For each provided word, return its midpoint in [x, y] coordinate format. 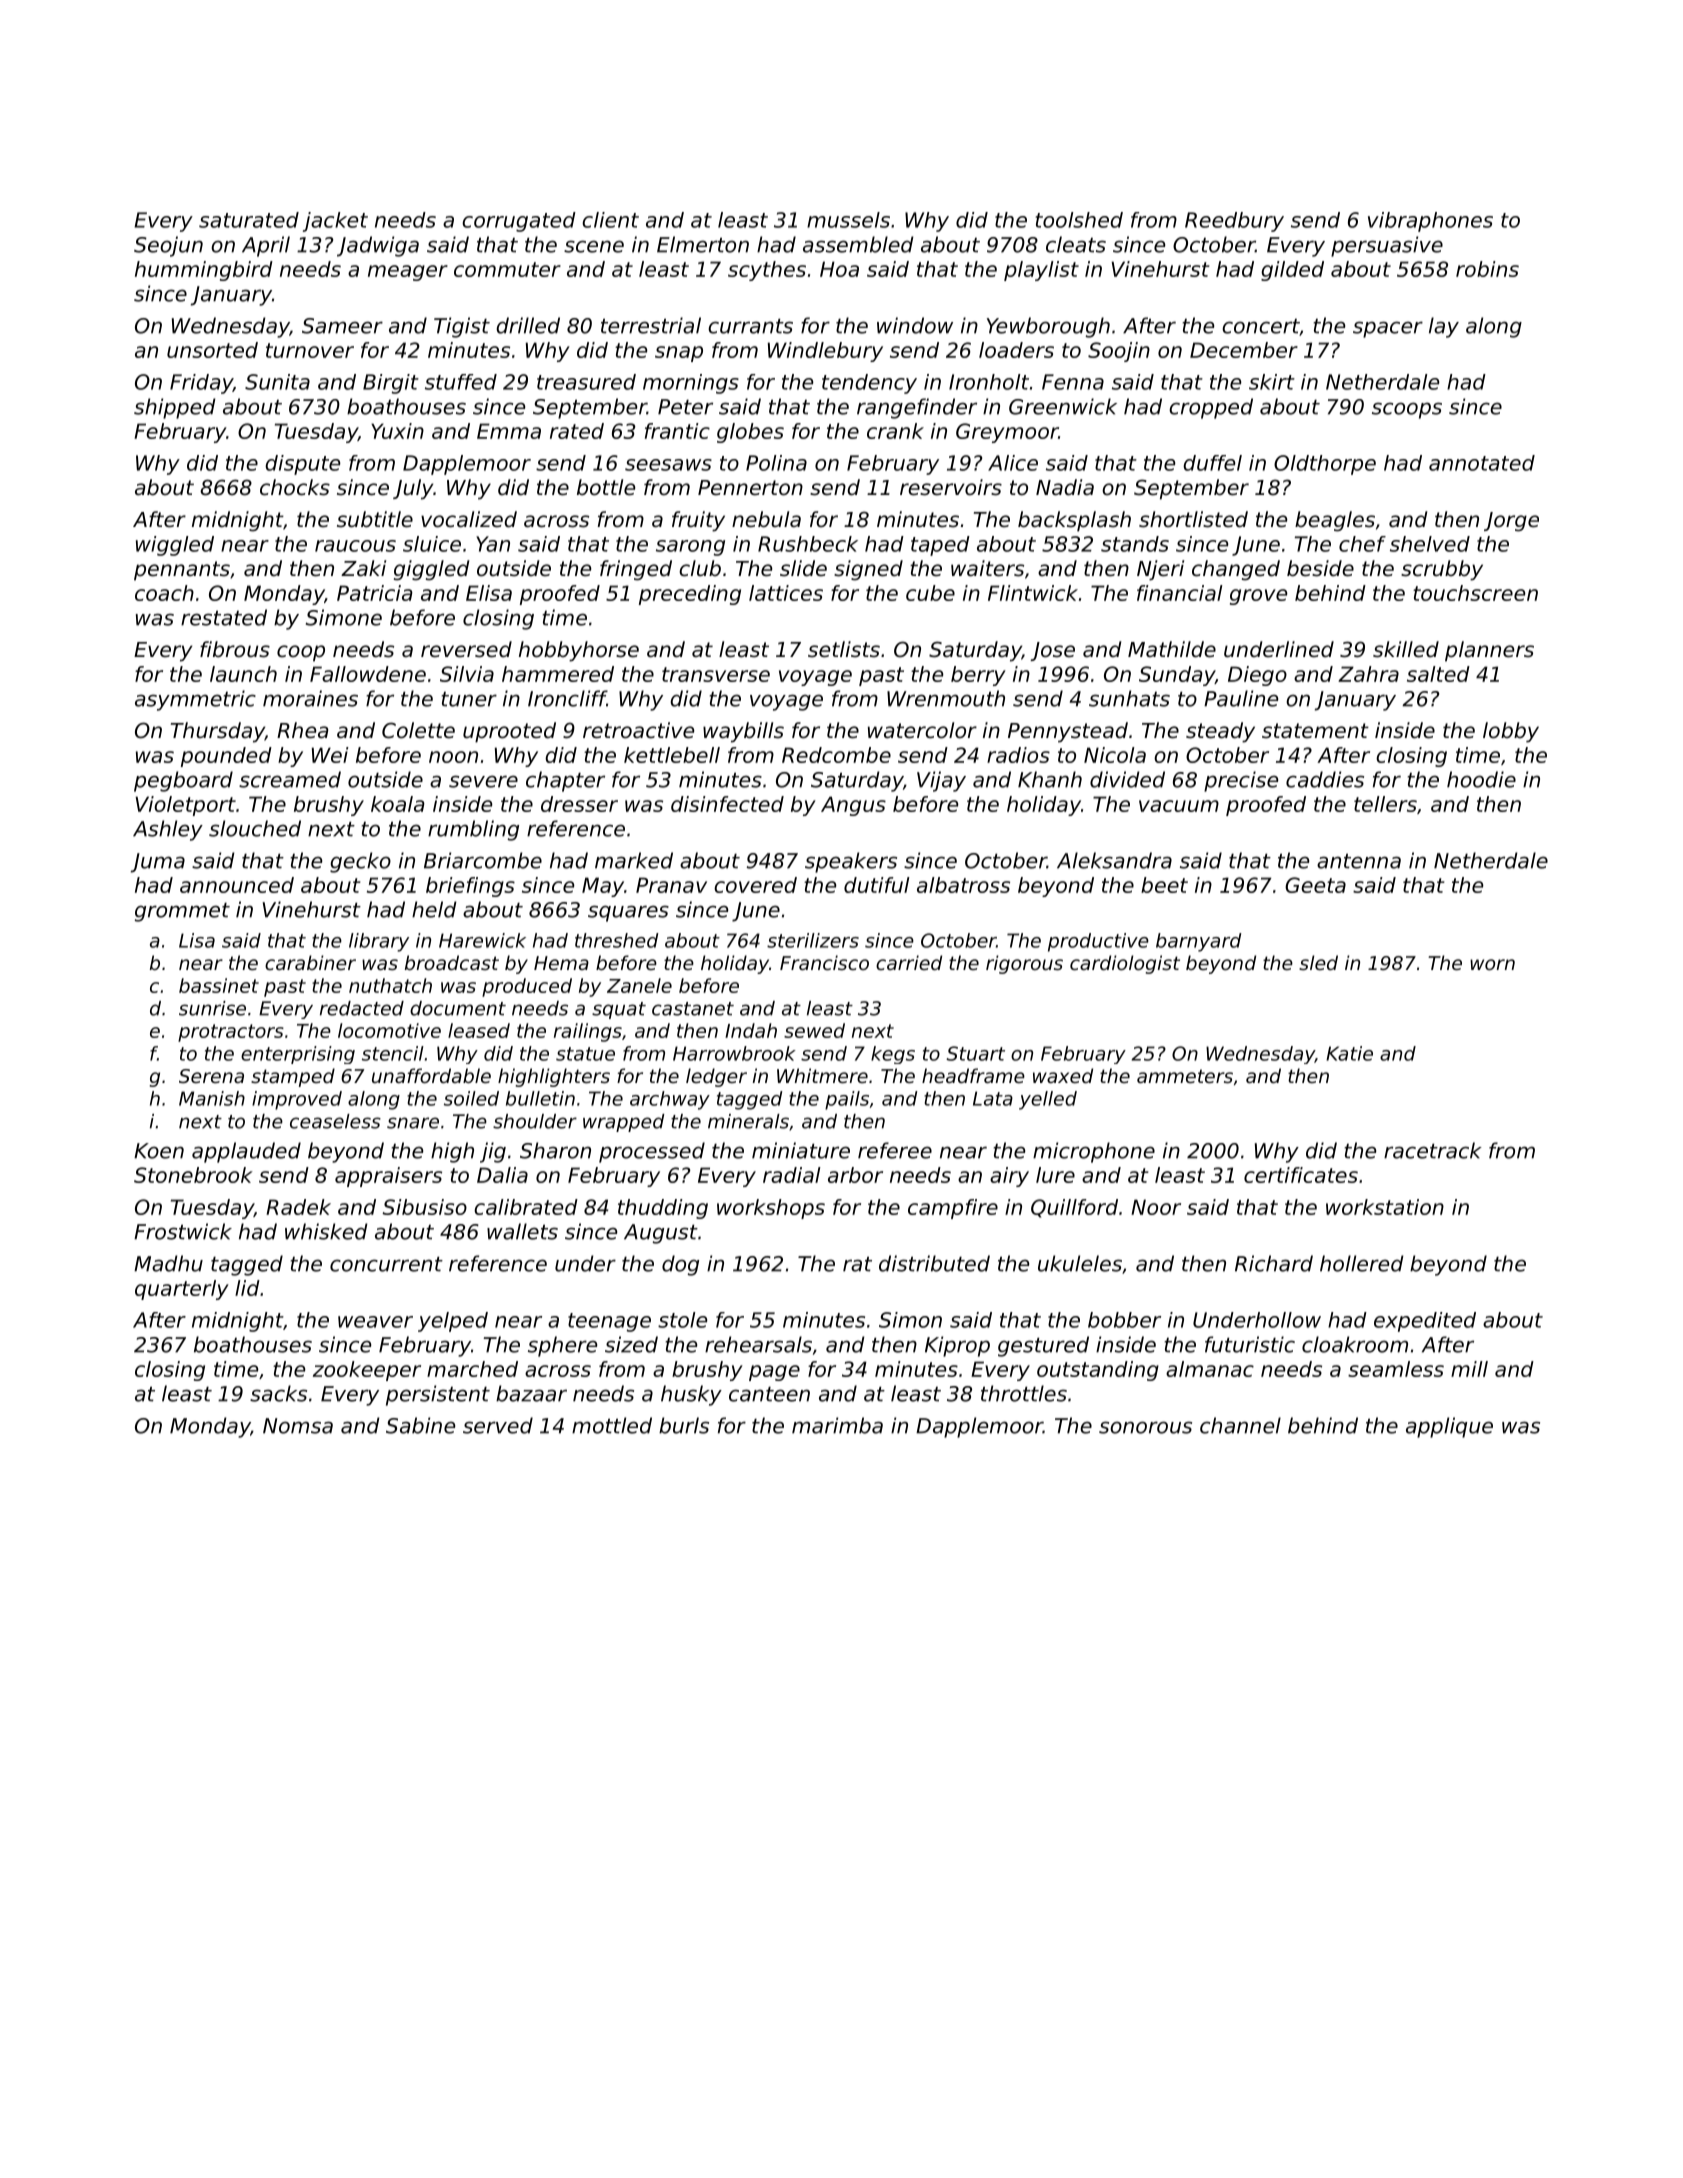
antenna [1359, 861]
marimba [837, 1425]
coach [164, 593]
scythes [767, 271]
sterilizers [813, 940]
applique [1449, 1427]
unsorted [212, 350]
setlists [844, 649]
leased [479, 1030]
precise [1241, 781]
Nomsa [298, 1426]
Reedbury [1234, 222]
